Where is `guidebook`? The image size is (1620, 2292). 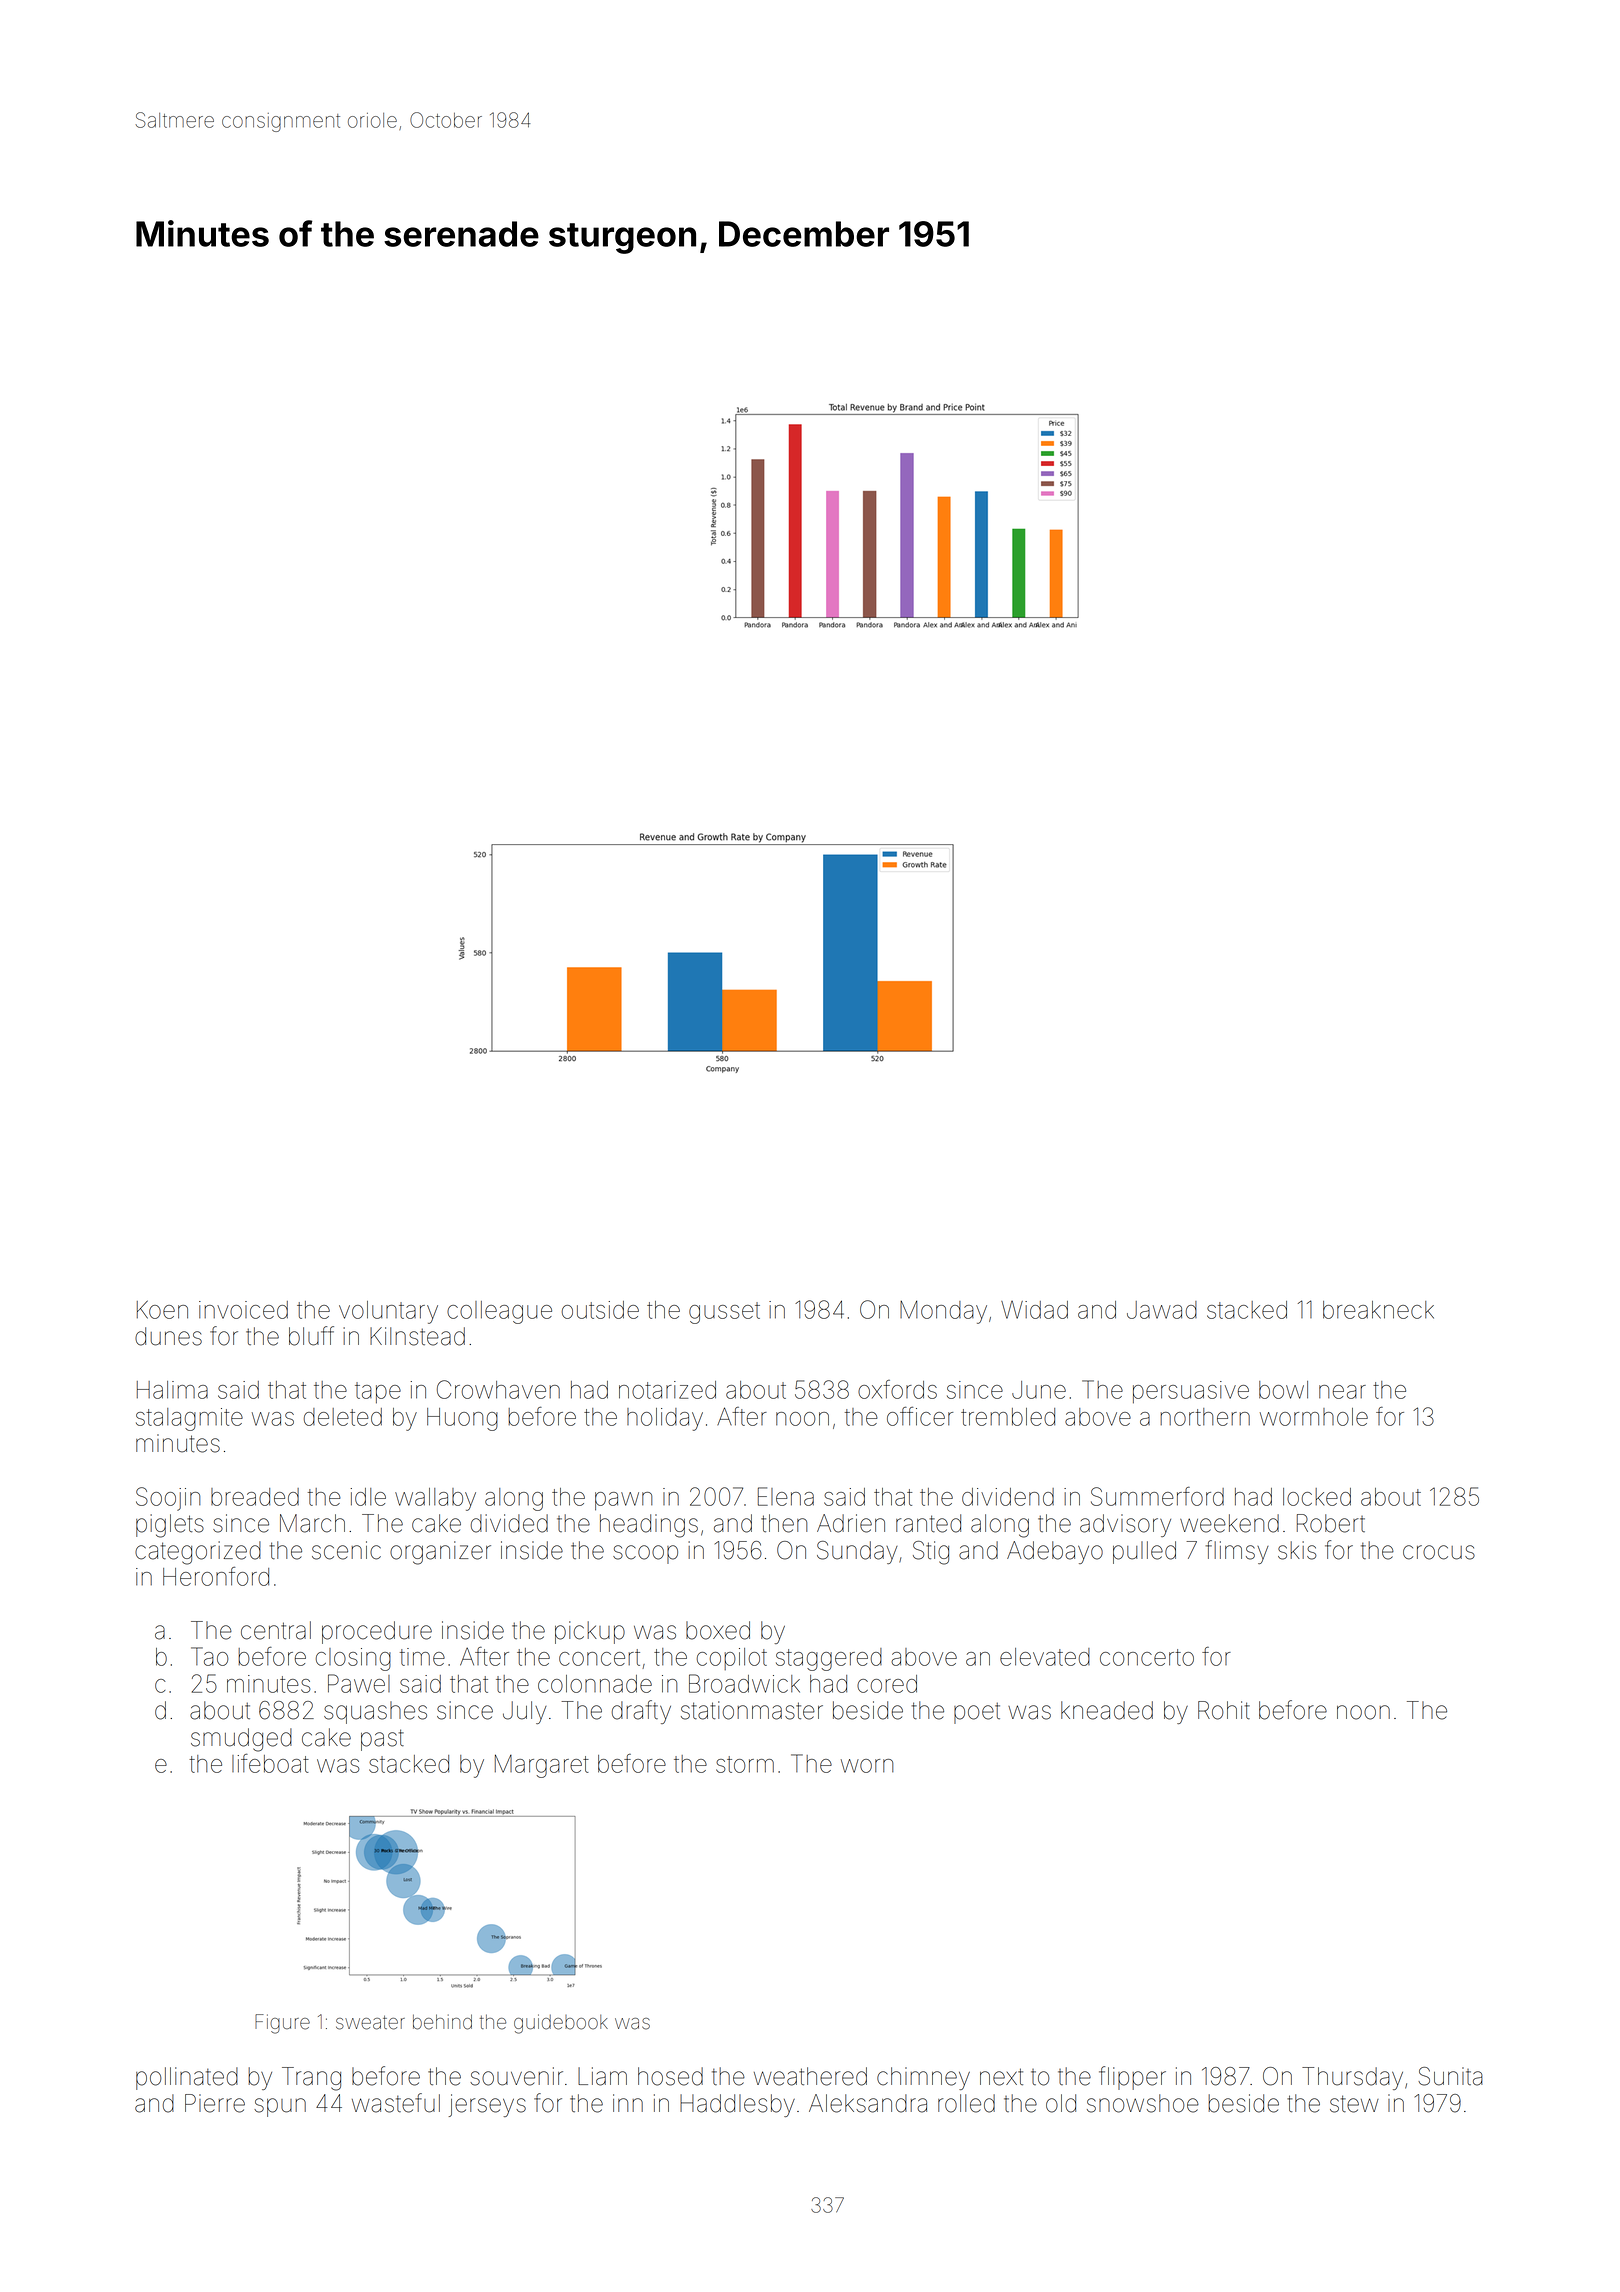
guidebook is located at coordinates (561, 2024).
